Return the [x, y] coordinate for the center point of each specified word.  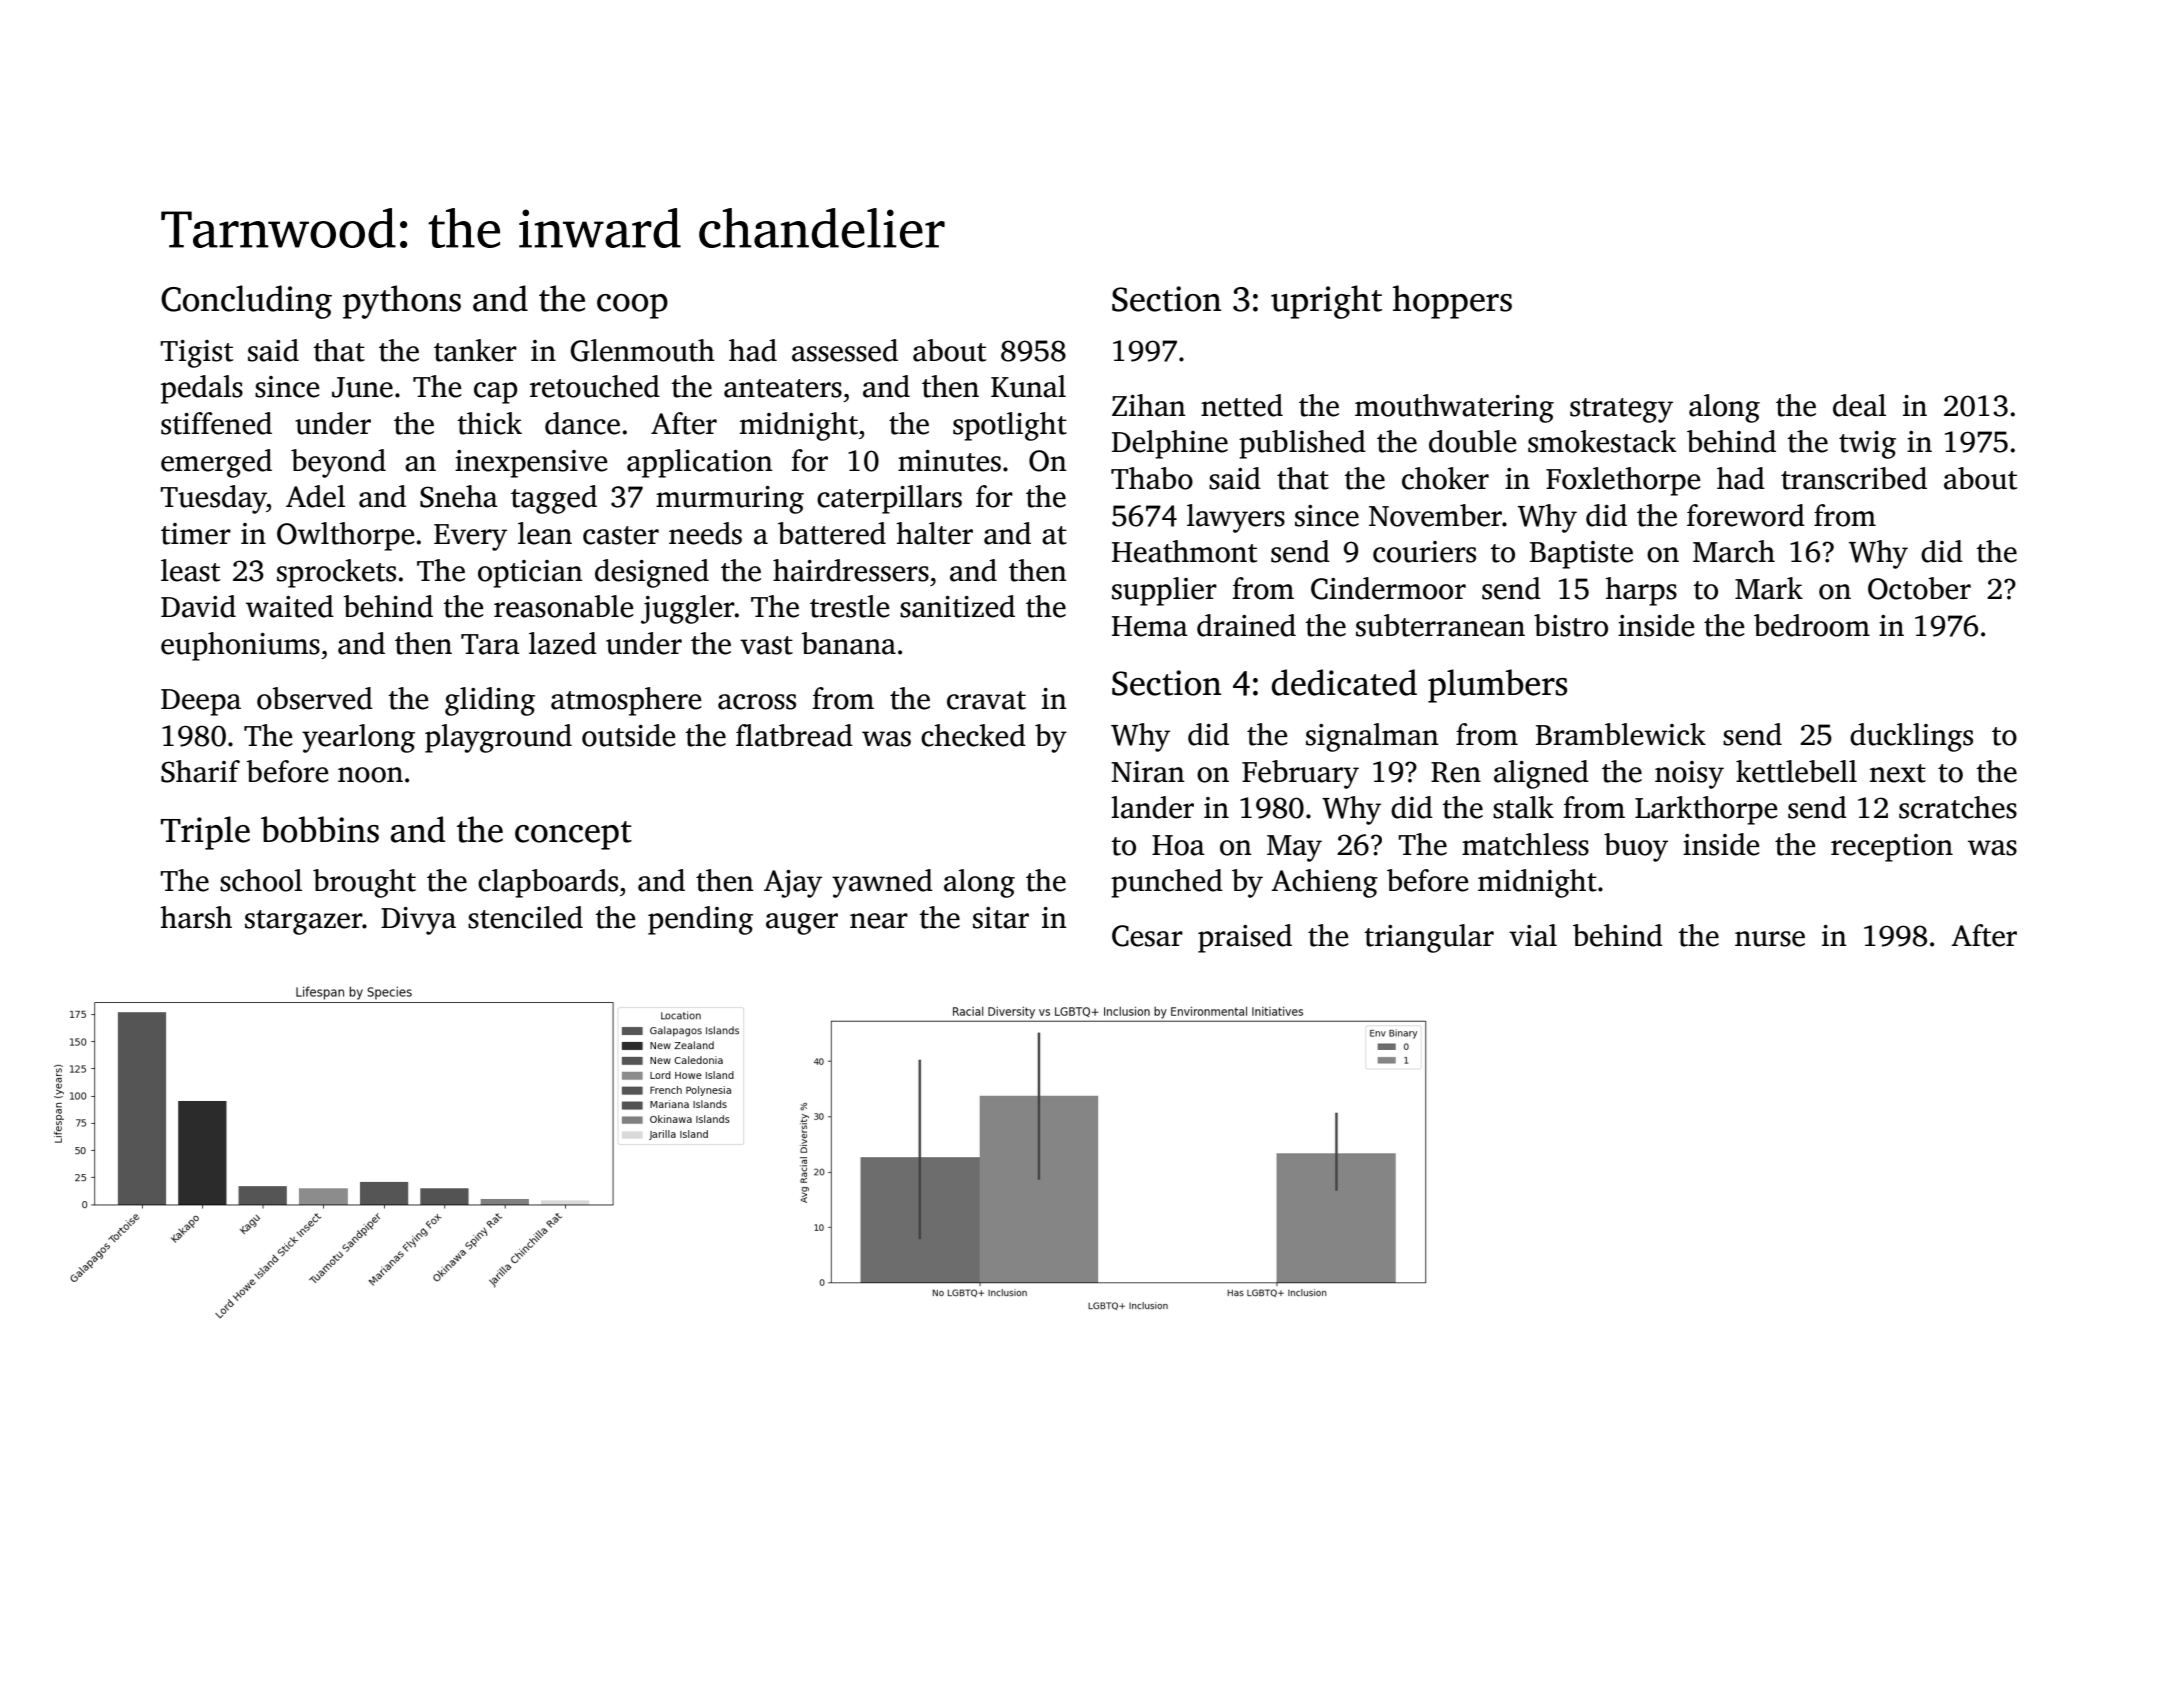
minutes [949, 461]
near [879, 921]
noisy [1689, 775]
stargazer [304, 922]
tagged [554, 499]
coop [632, 306]
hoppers [1452, 302]
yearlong [358, 738]
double [1472, 441]
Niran [1148, 772]
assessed [845, 350]
